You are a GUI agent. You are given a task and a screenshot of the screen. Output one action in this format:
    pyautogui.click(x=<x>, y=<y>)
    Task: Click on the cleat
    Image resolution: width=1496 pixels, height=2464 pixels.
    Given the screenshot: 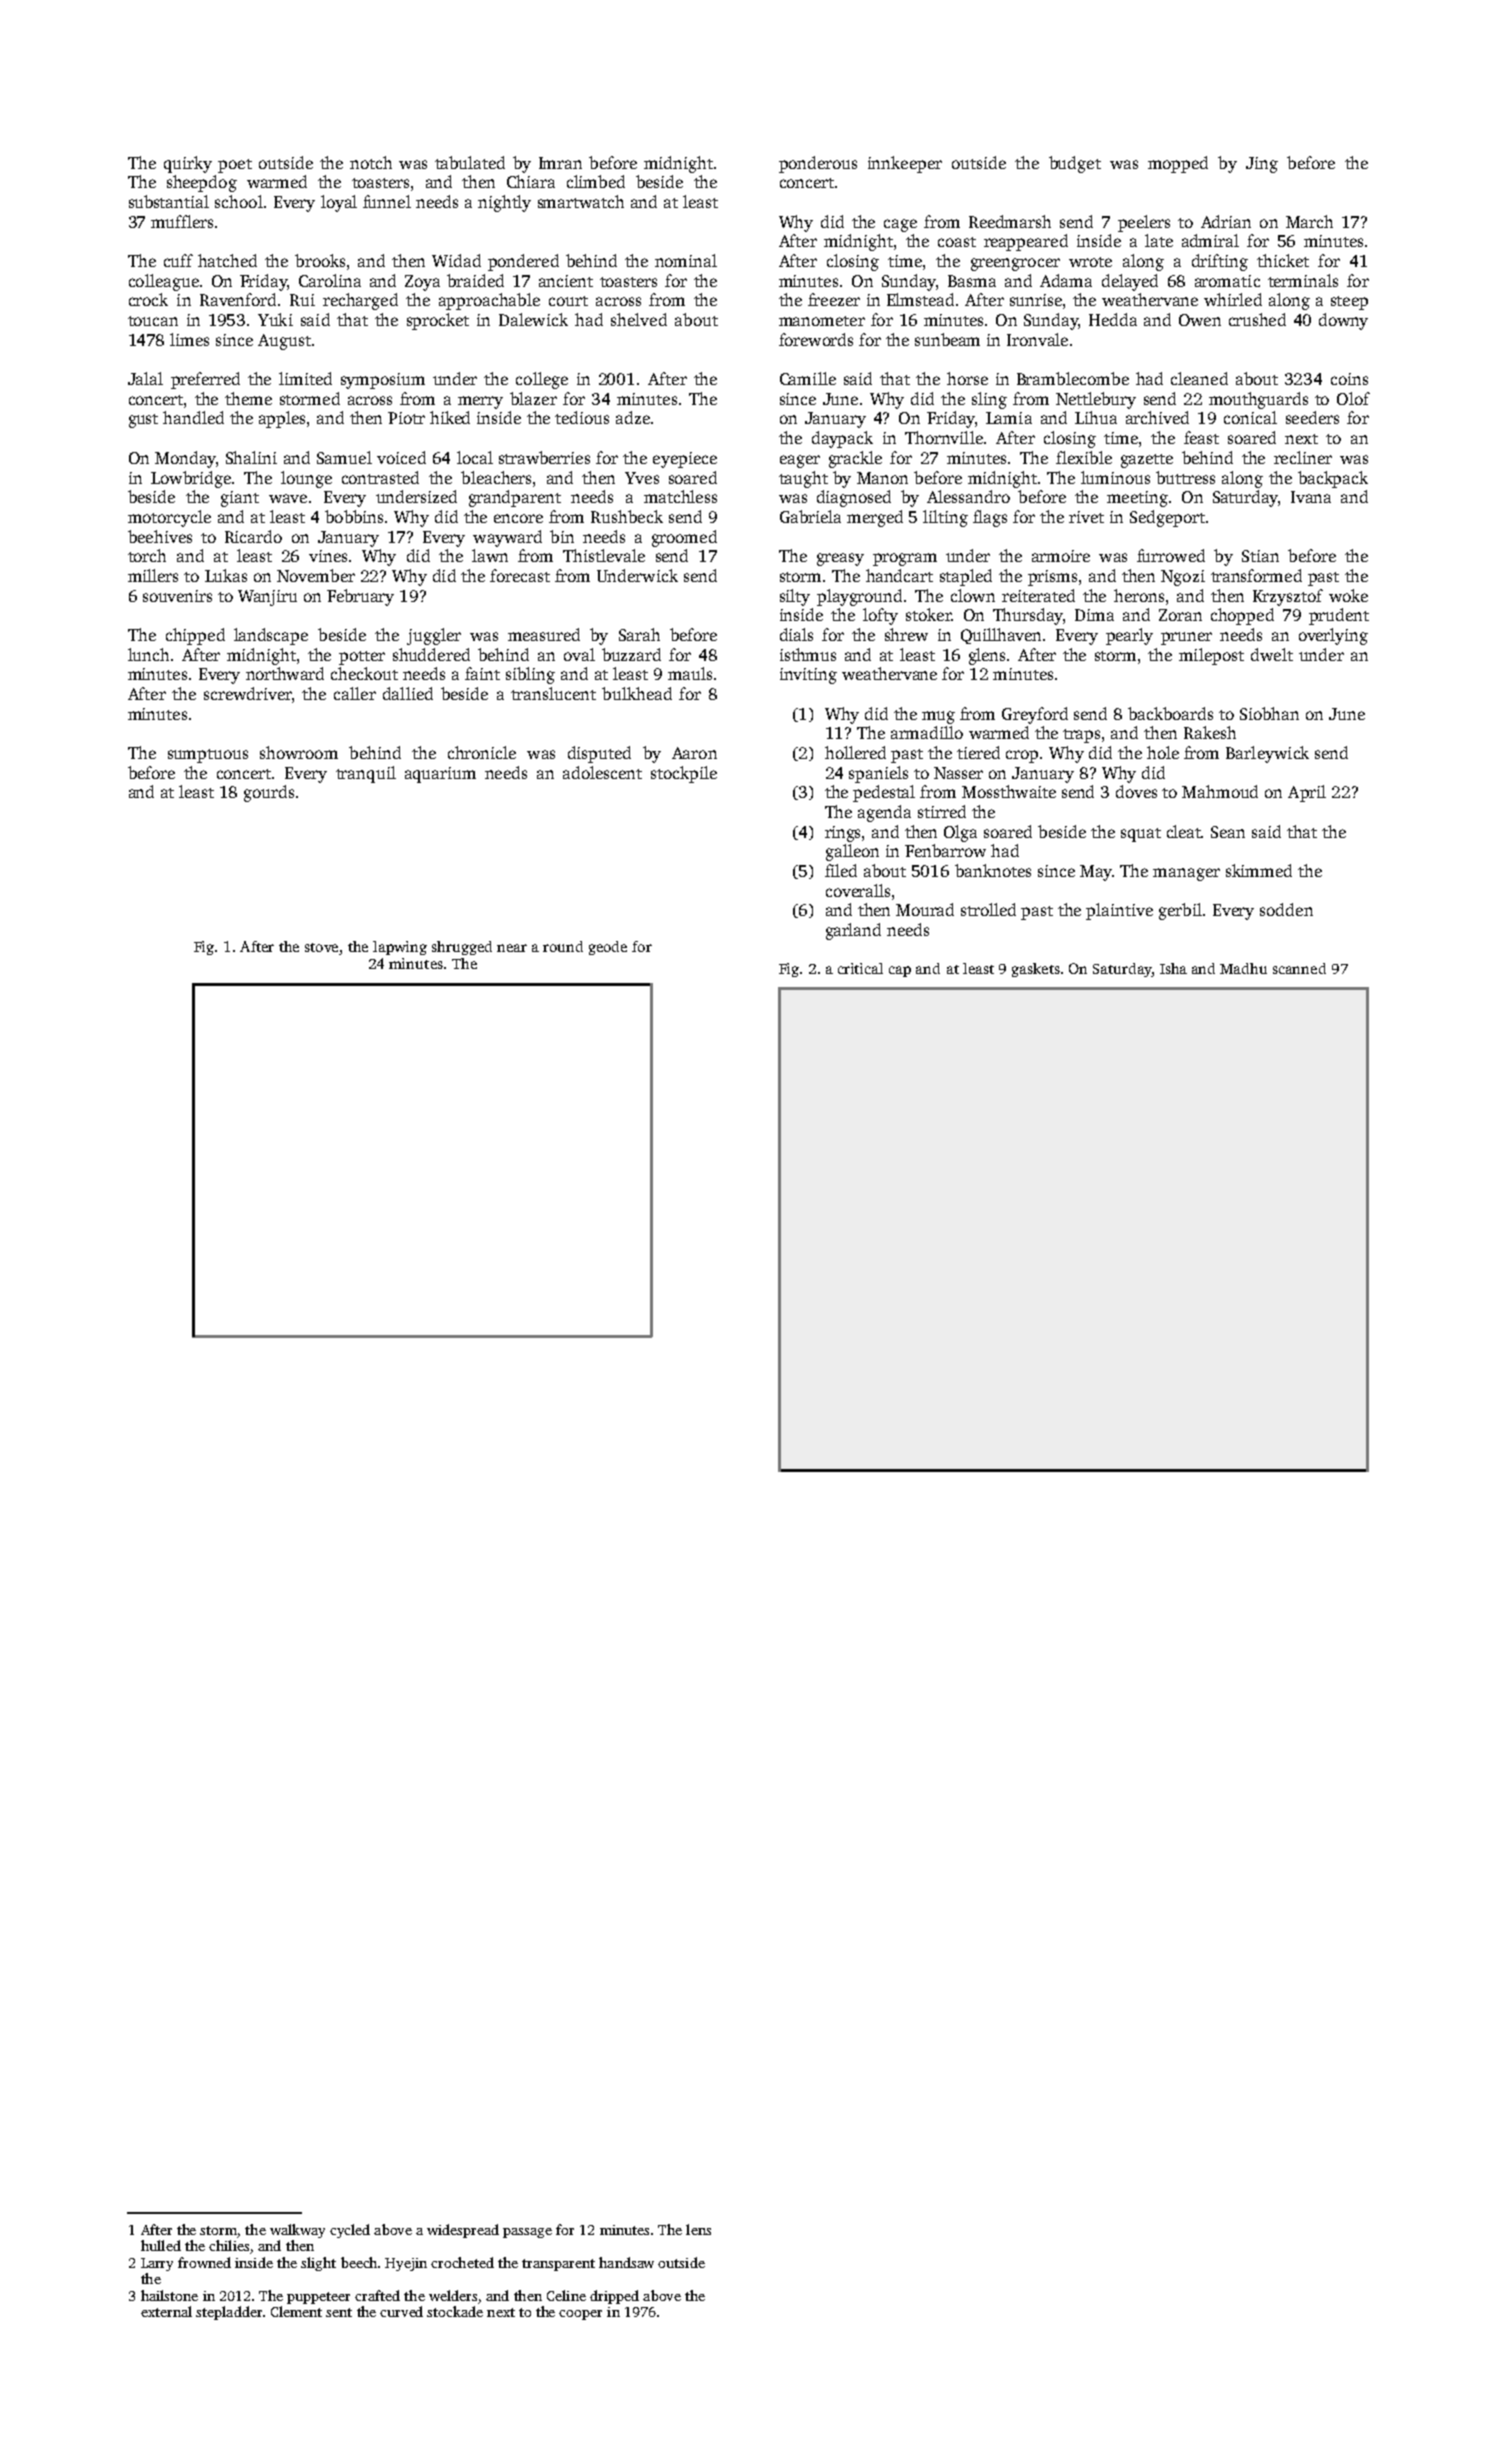 What is the action you would take?
    pyautogui.click(x=1184, y=831)
